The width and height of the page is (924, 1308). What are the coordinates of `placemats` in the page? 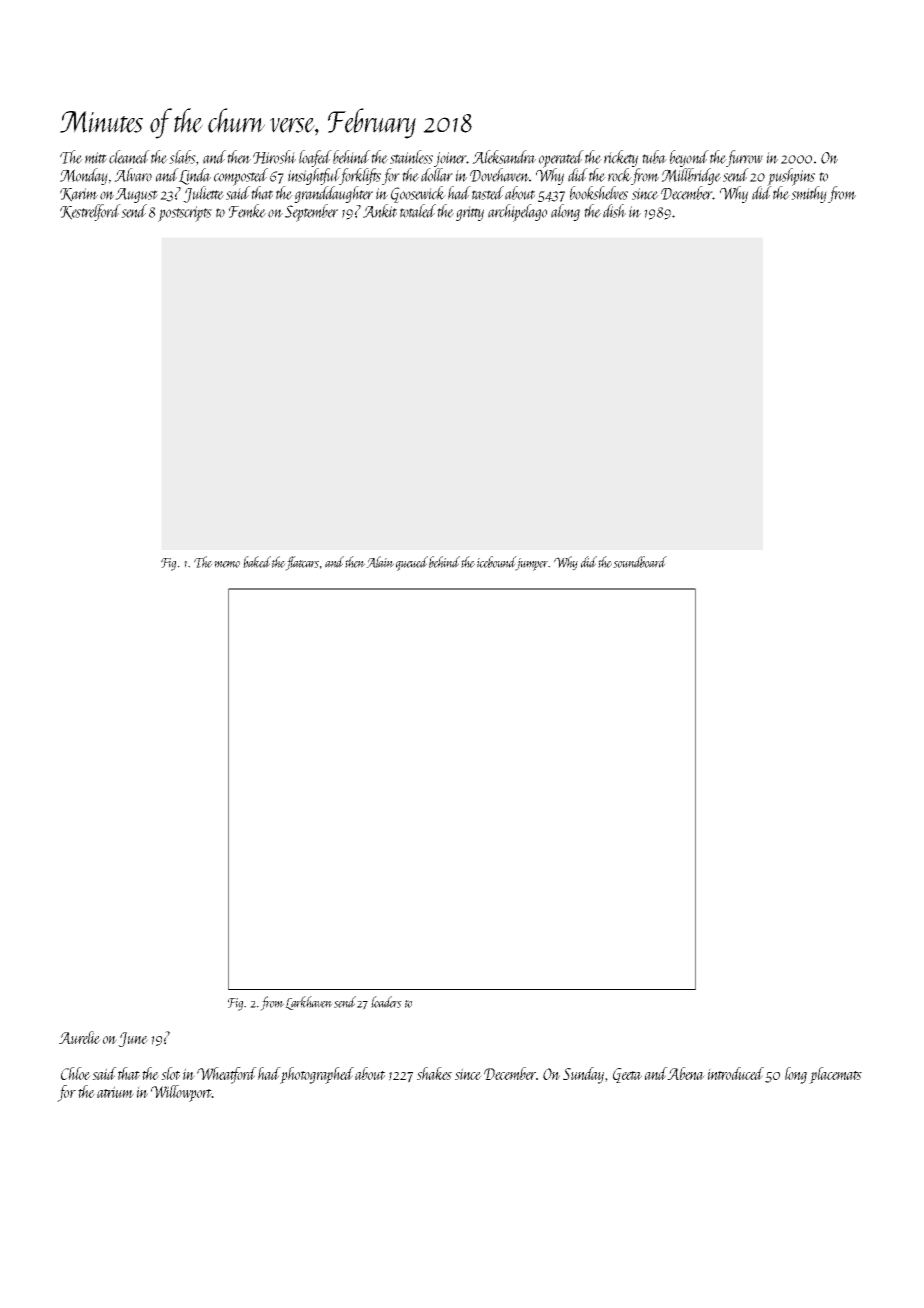 It's located at (835, 1075).
